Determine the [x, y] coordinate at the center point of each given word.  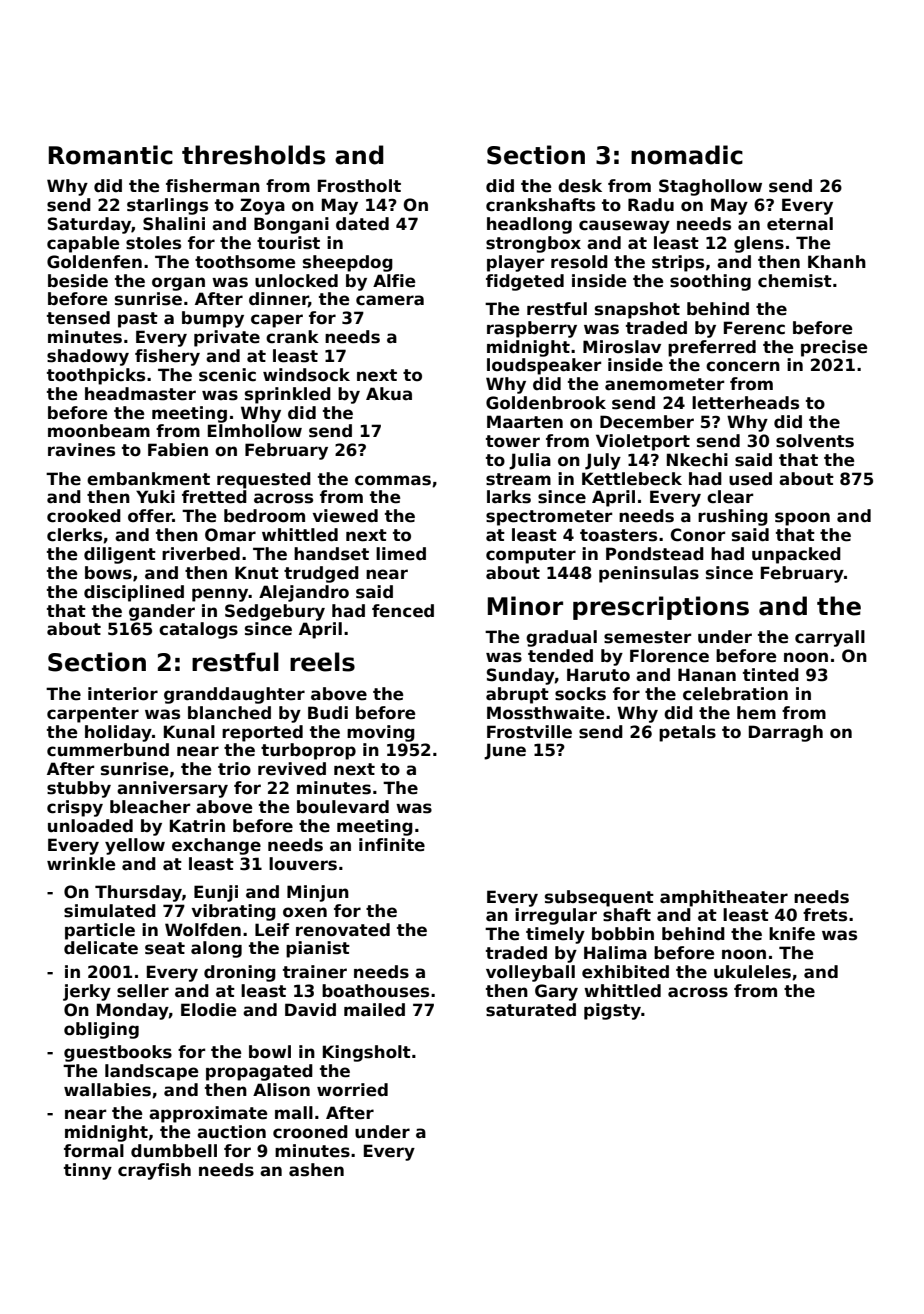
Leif [272, 930]
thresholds [253, 155]
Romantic [111, 155]
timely [555, 935]
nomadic [687, 155]
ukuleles [752, 972]
